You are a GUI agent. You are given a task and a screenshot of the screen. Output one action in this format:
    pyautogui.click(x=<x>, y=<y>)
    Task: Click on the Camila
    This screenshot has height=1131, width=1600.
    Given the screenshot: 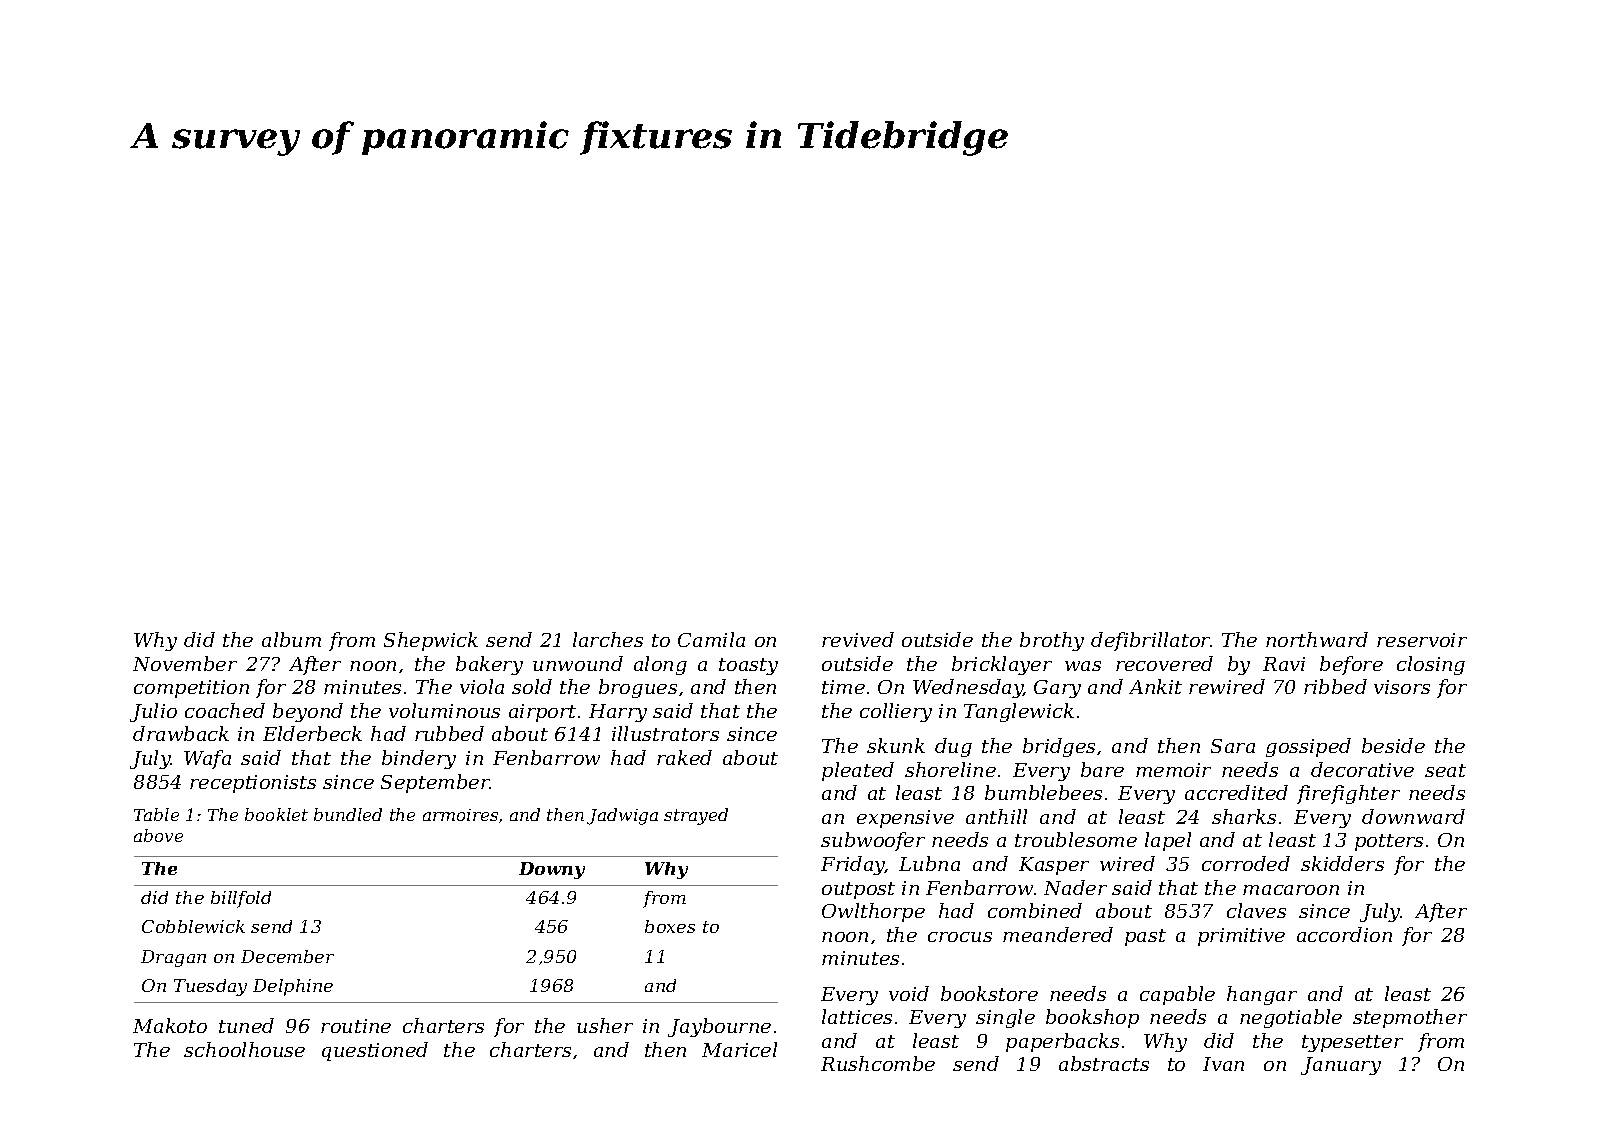 What is the action you would take?
    pyautogui.click(x=711, y=639)
